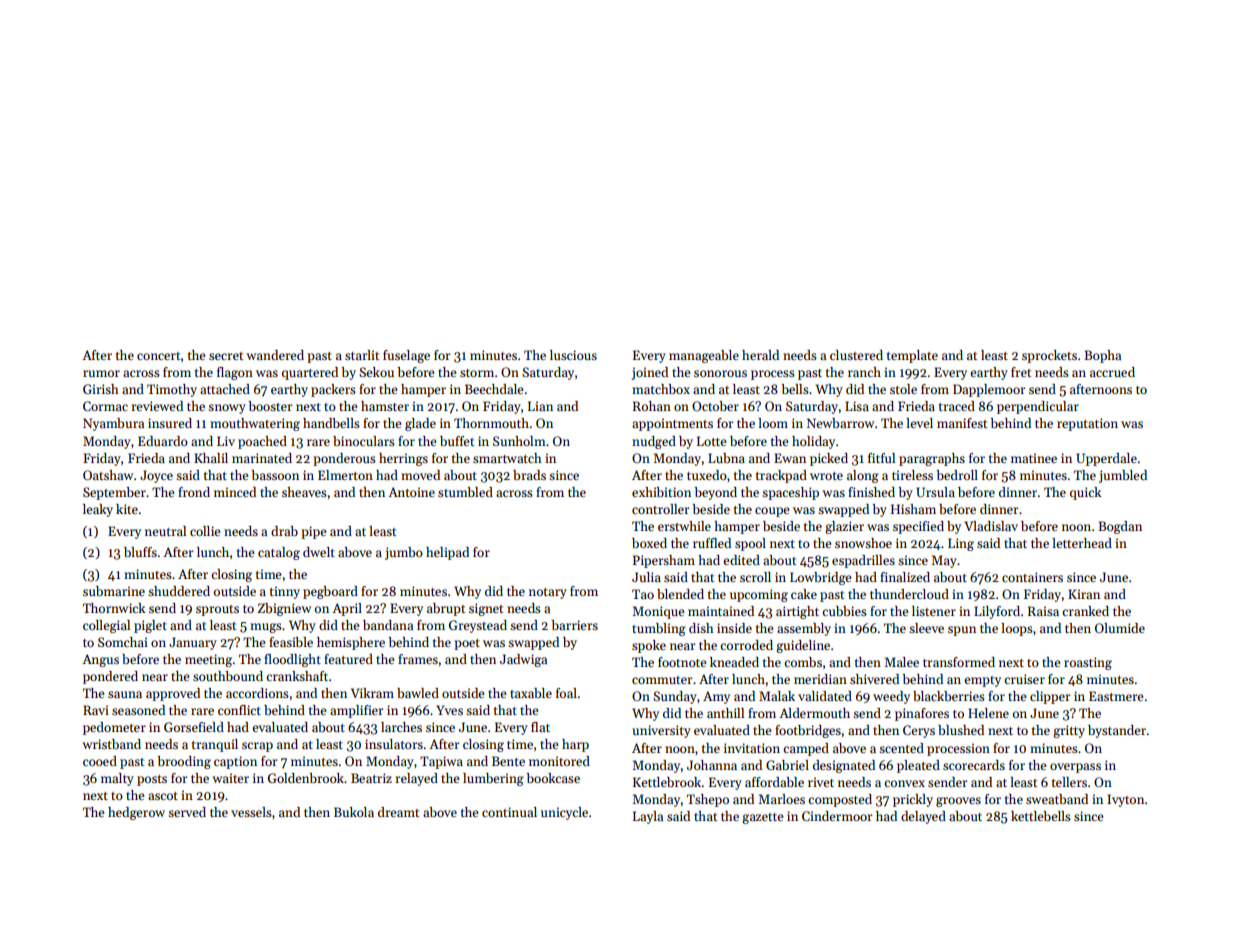 The image size is (1233, 952). Describe the element at coordinates (905, 577) in the image. I see `finalized` at that location.
